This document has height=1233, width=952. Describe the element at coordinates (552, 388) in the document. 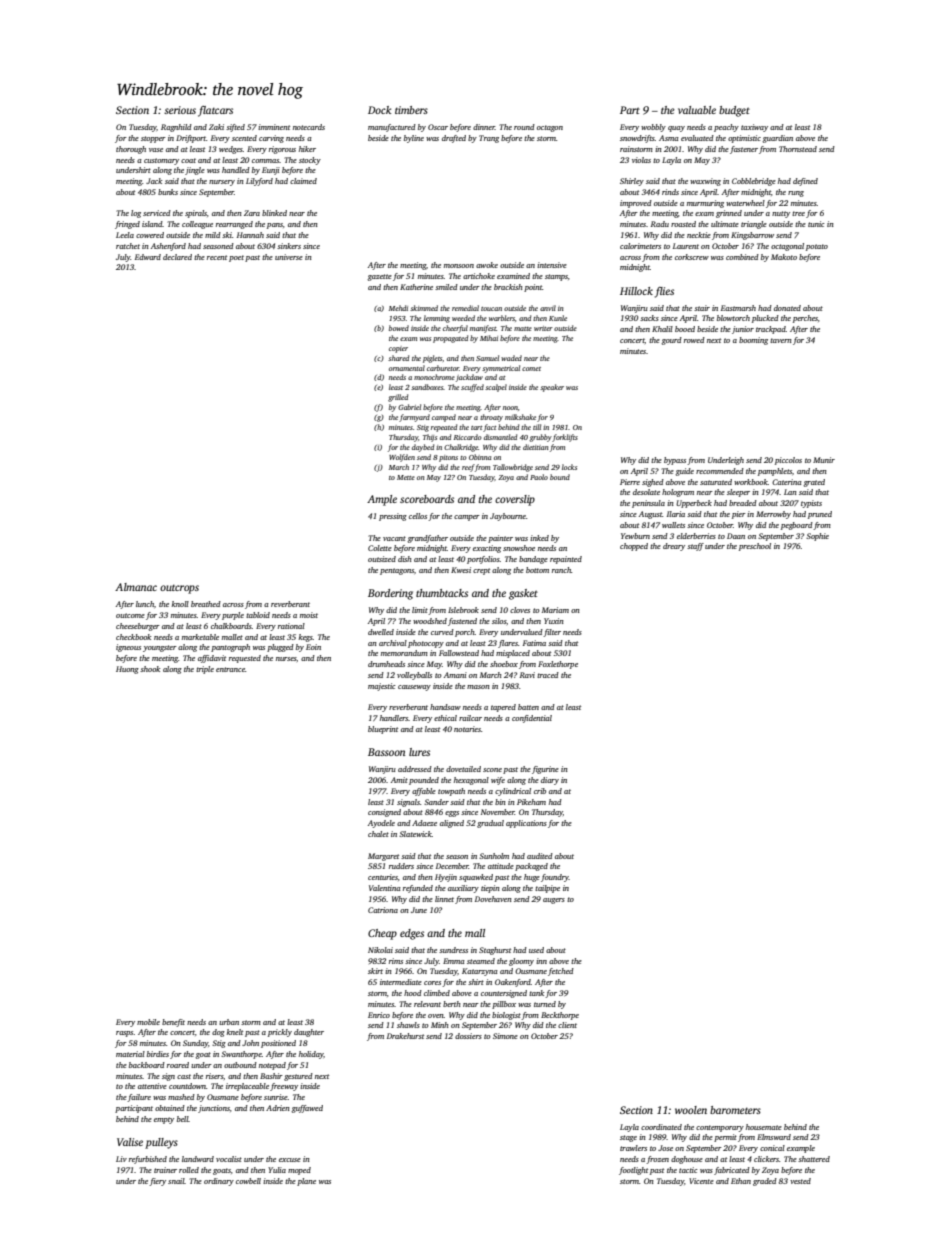

I see `speaker` at that location.
